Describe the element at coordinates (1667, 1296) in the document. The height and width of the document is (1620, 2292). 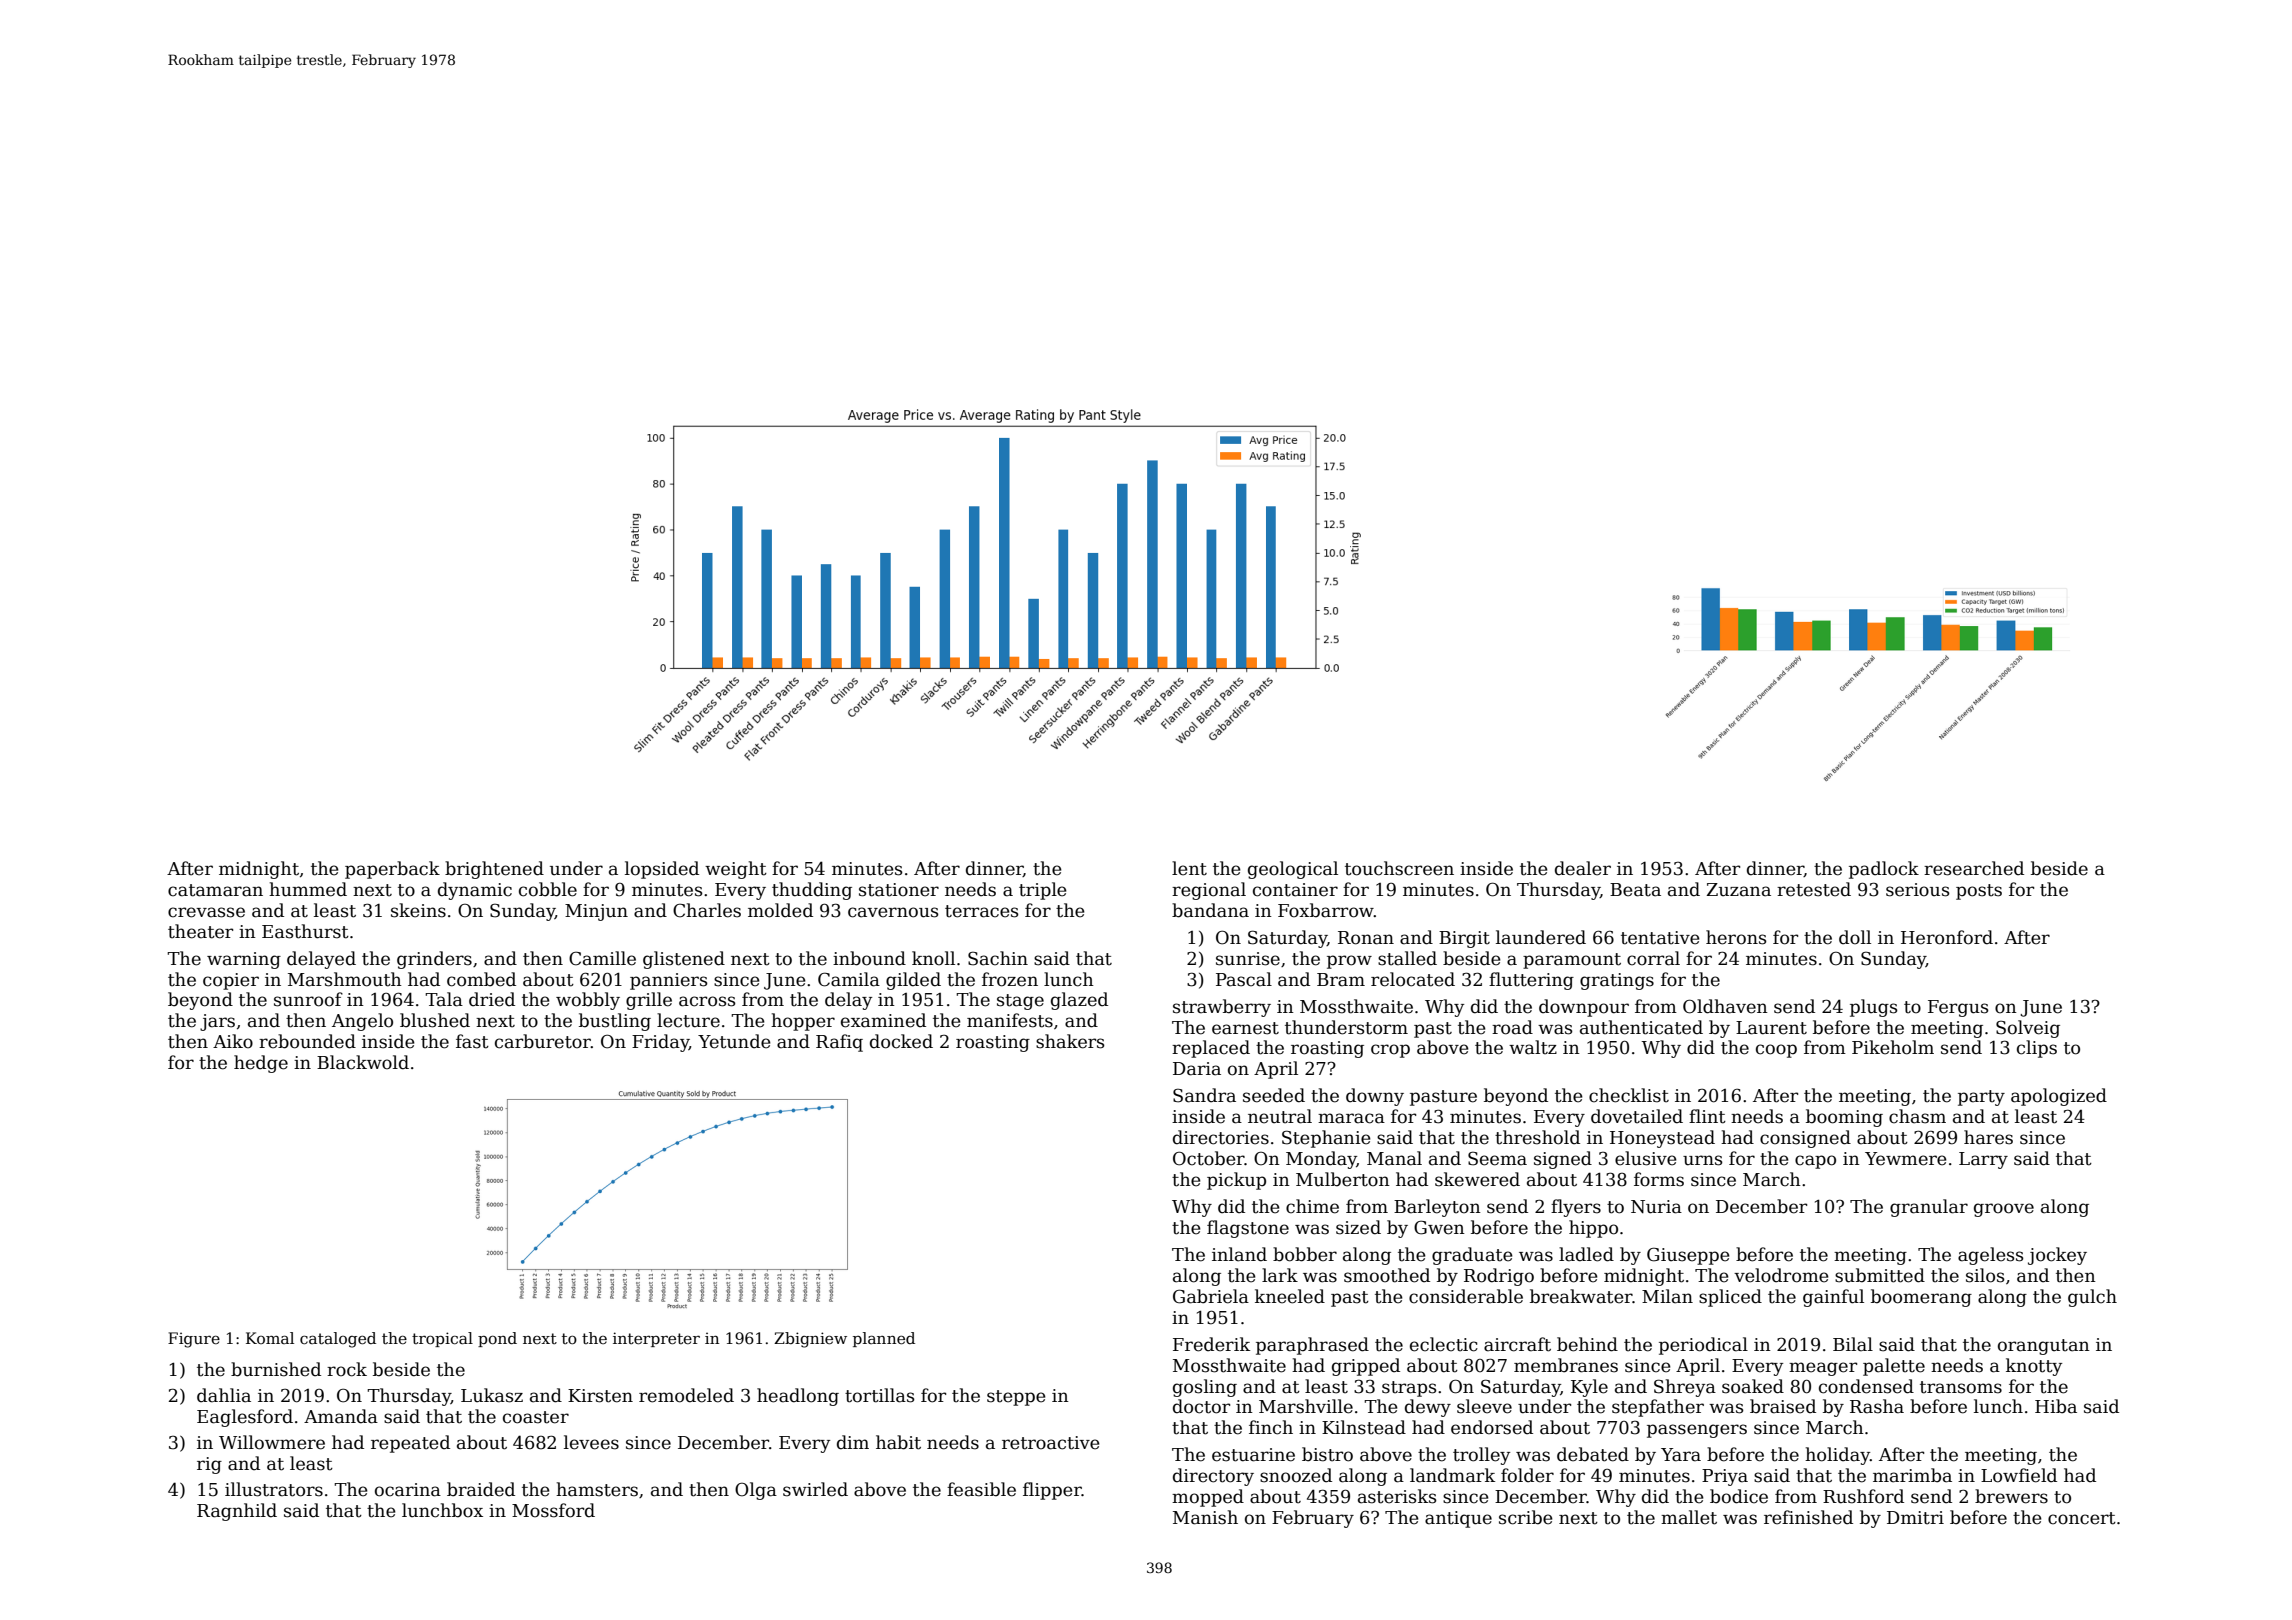
I see `Milan` at that location.
